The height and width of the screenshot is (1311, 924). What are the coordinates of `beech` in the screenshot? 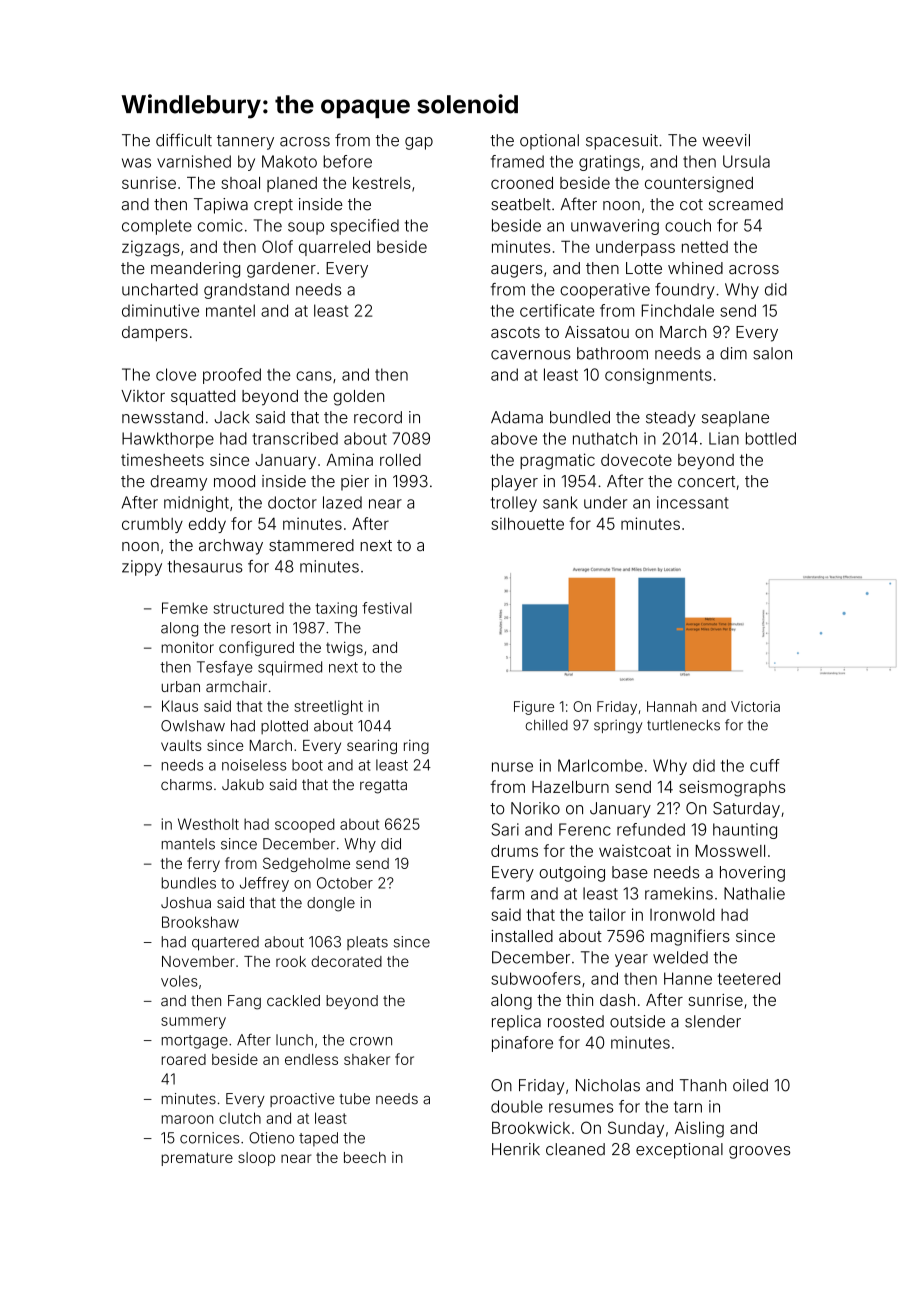 It's located at (365, 1157).
